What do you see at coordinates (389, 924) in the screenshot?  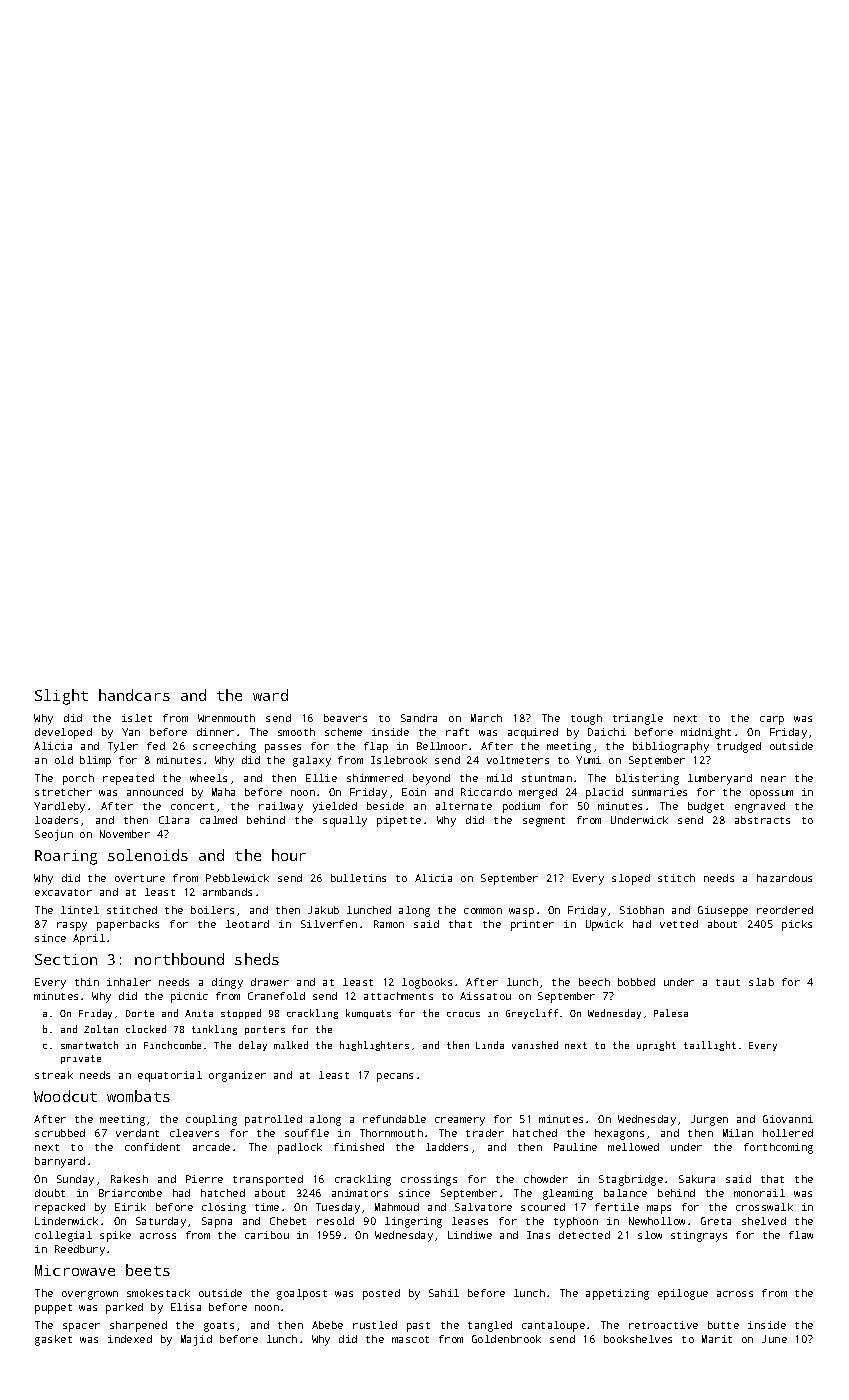 I see `Ramon` at bounding box center [389, 924].
